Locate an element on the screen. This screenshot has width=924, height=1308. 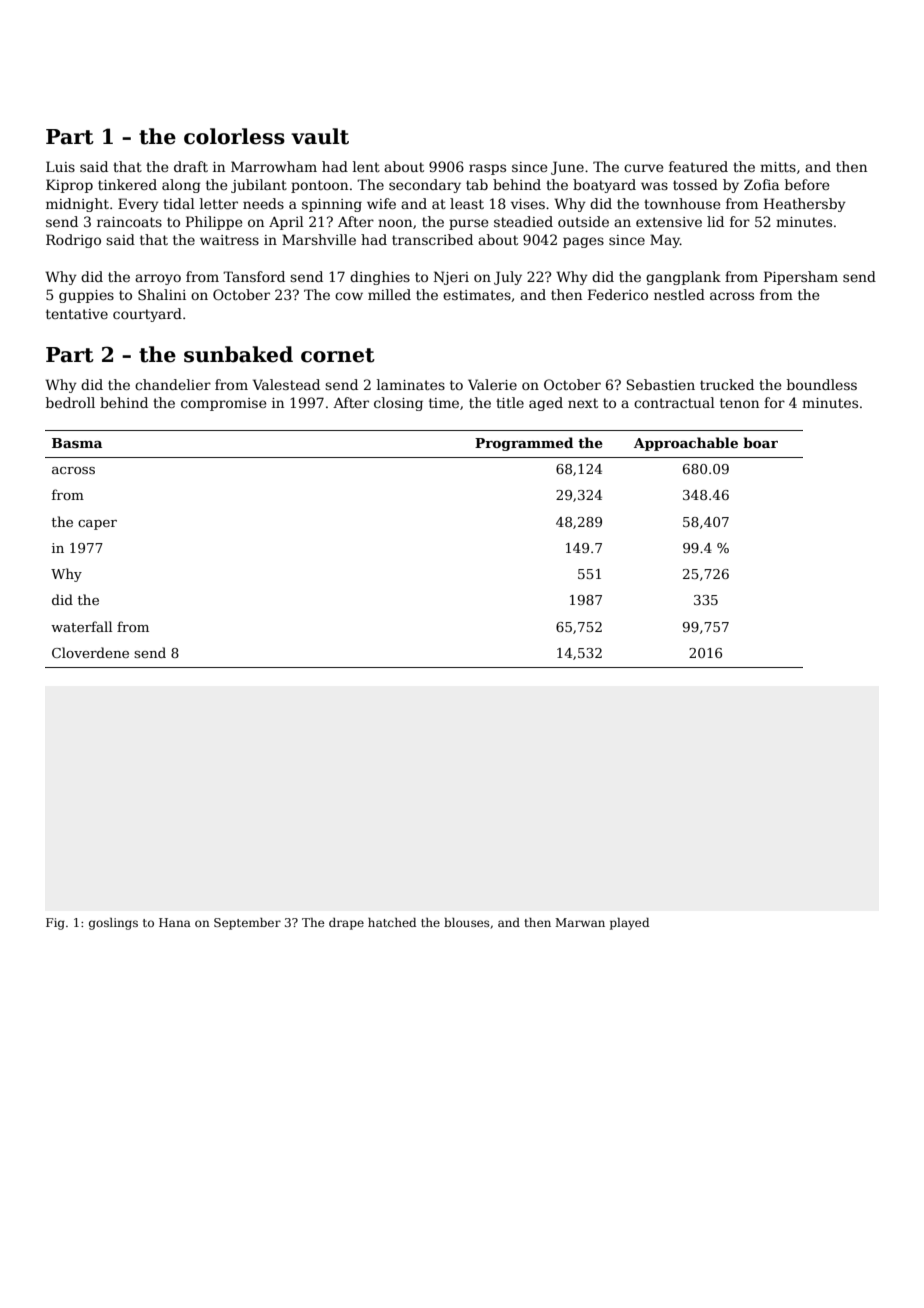
closing is located at coordinates (398, 404).
